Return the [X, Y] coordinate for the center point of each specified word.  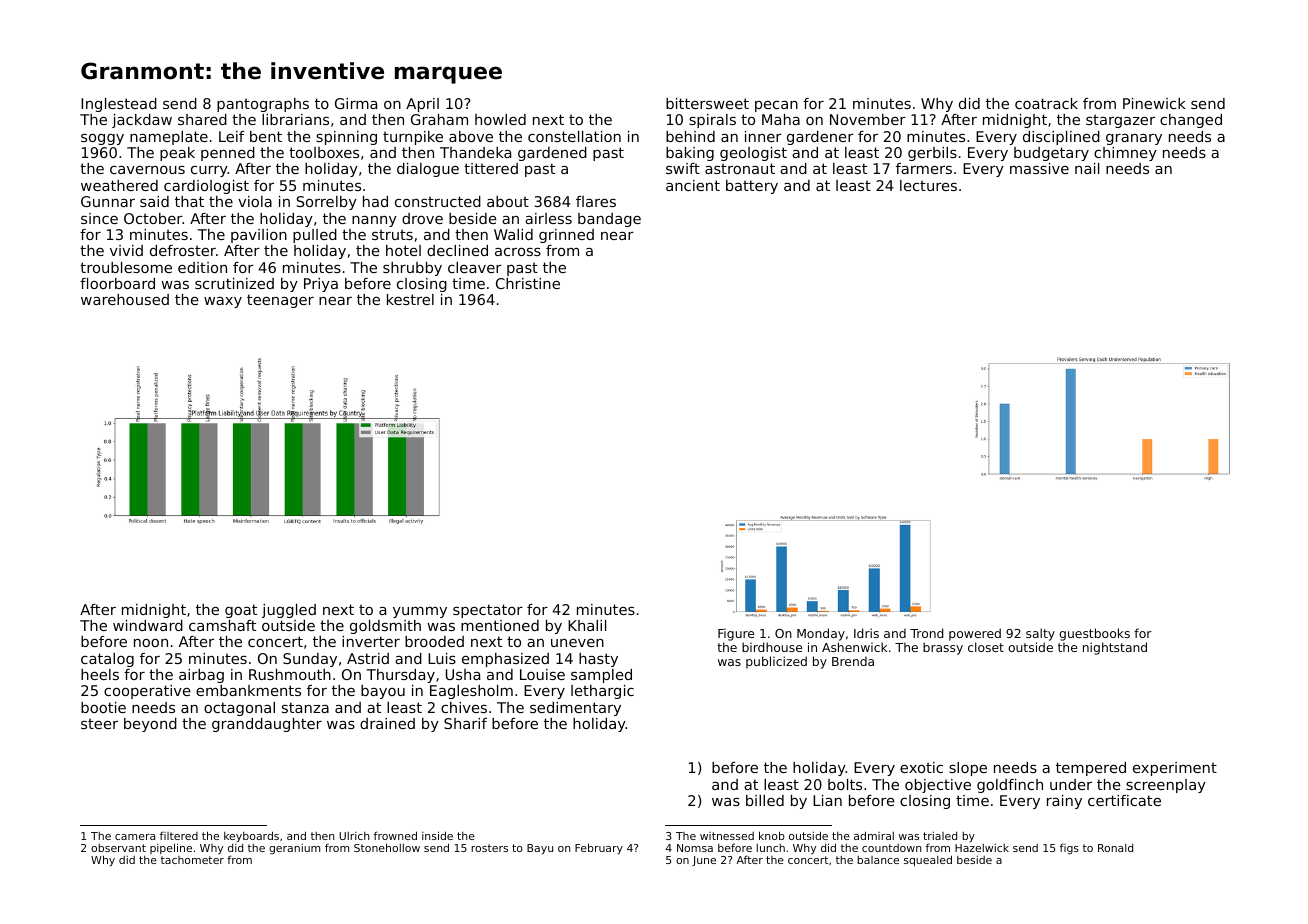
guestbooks [1094, 634]
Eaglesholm [471, 692]
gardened [552, 154]
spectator [488, 611]
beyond [150, 725]
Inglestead [119, 105]
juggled [289, 611]
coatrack [1046, 103]
